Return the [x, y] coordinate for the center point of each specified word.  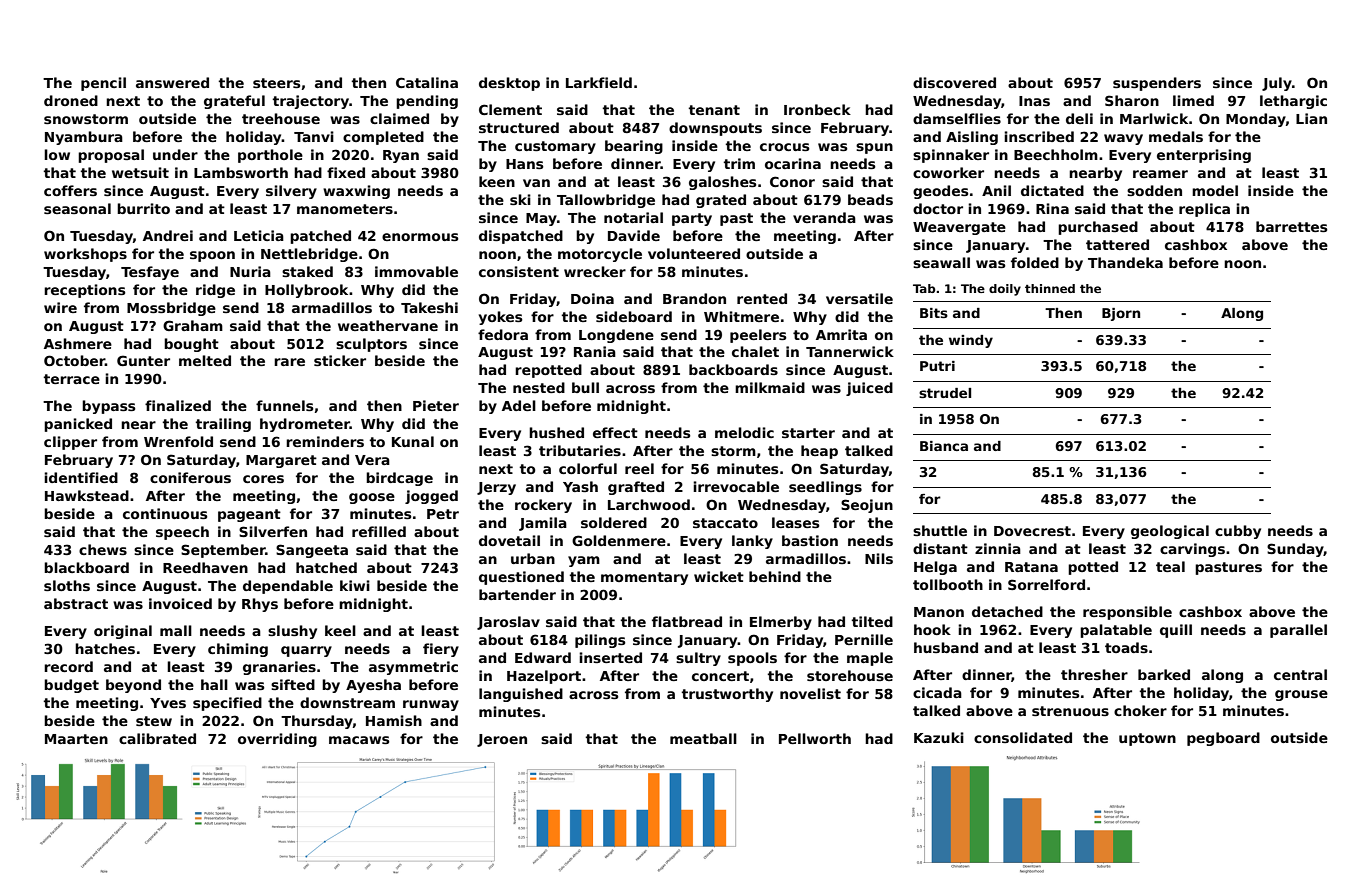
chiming [238, 650]
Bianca [944, 446]
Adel [519, 405]
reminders [325, 441]
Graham [193, 325]
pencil [103, 84]
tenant [714, 110]
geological [1170, 532]
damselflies [957, 118]
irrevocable [736, 486]
